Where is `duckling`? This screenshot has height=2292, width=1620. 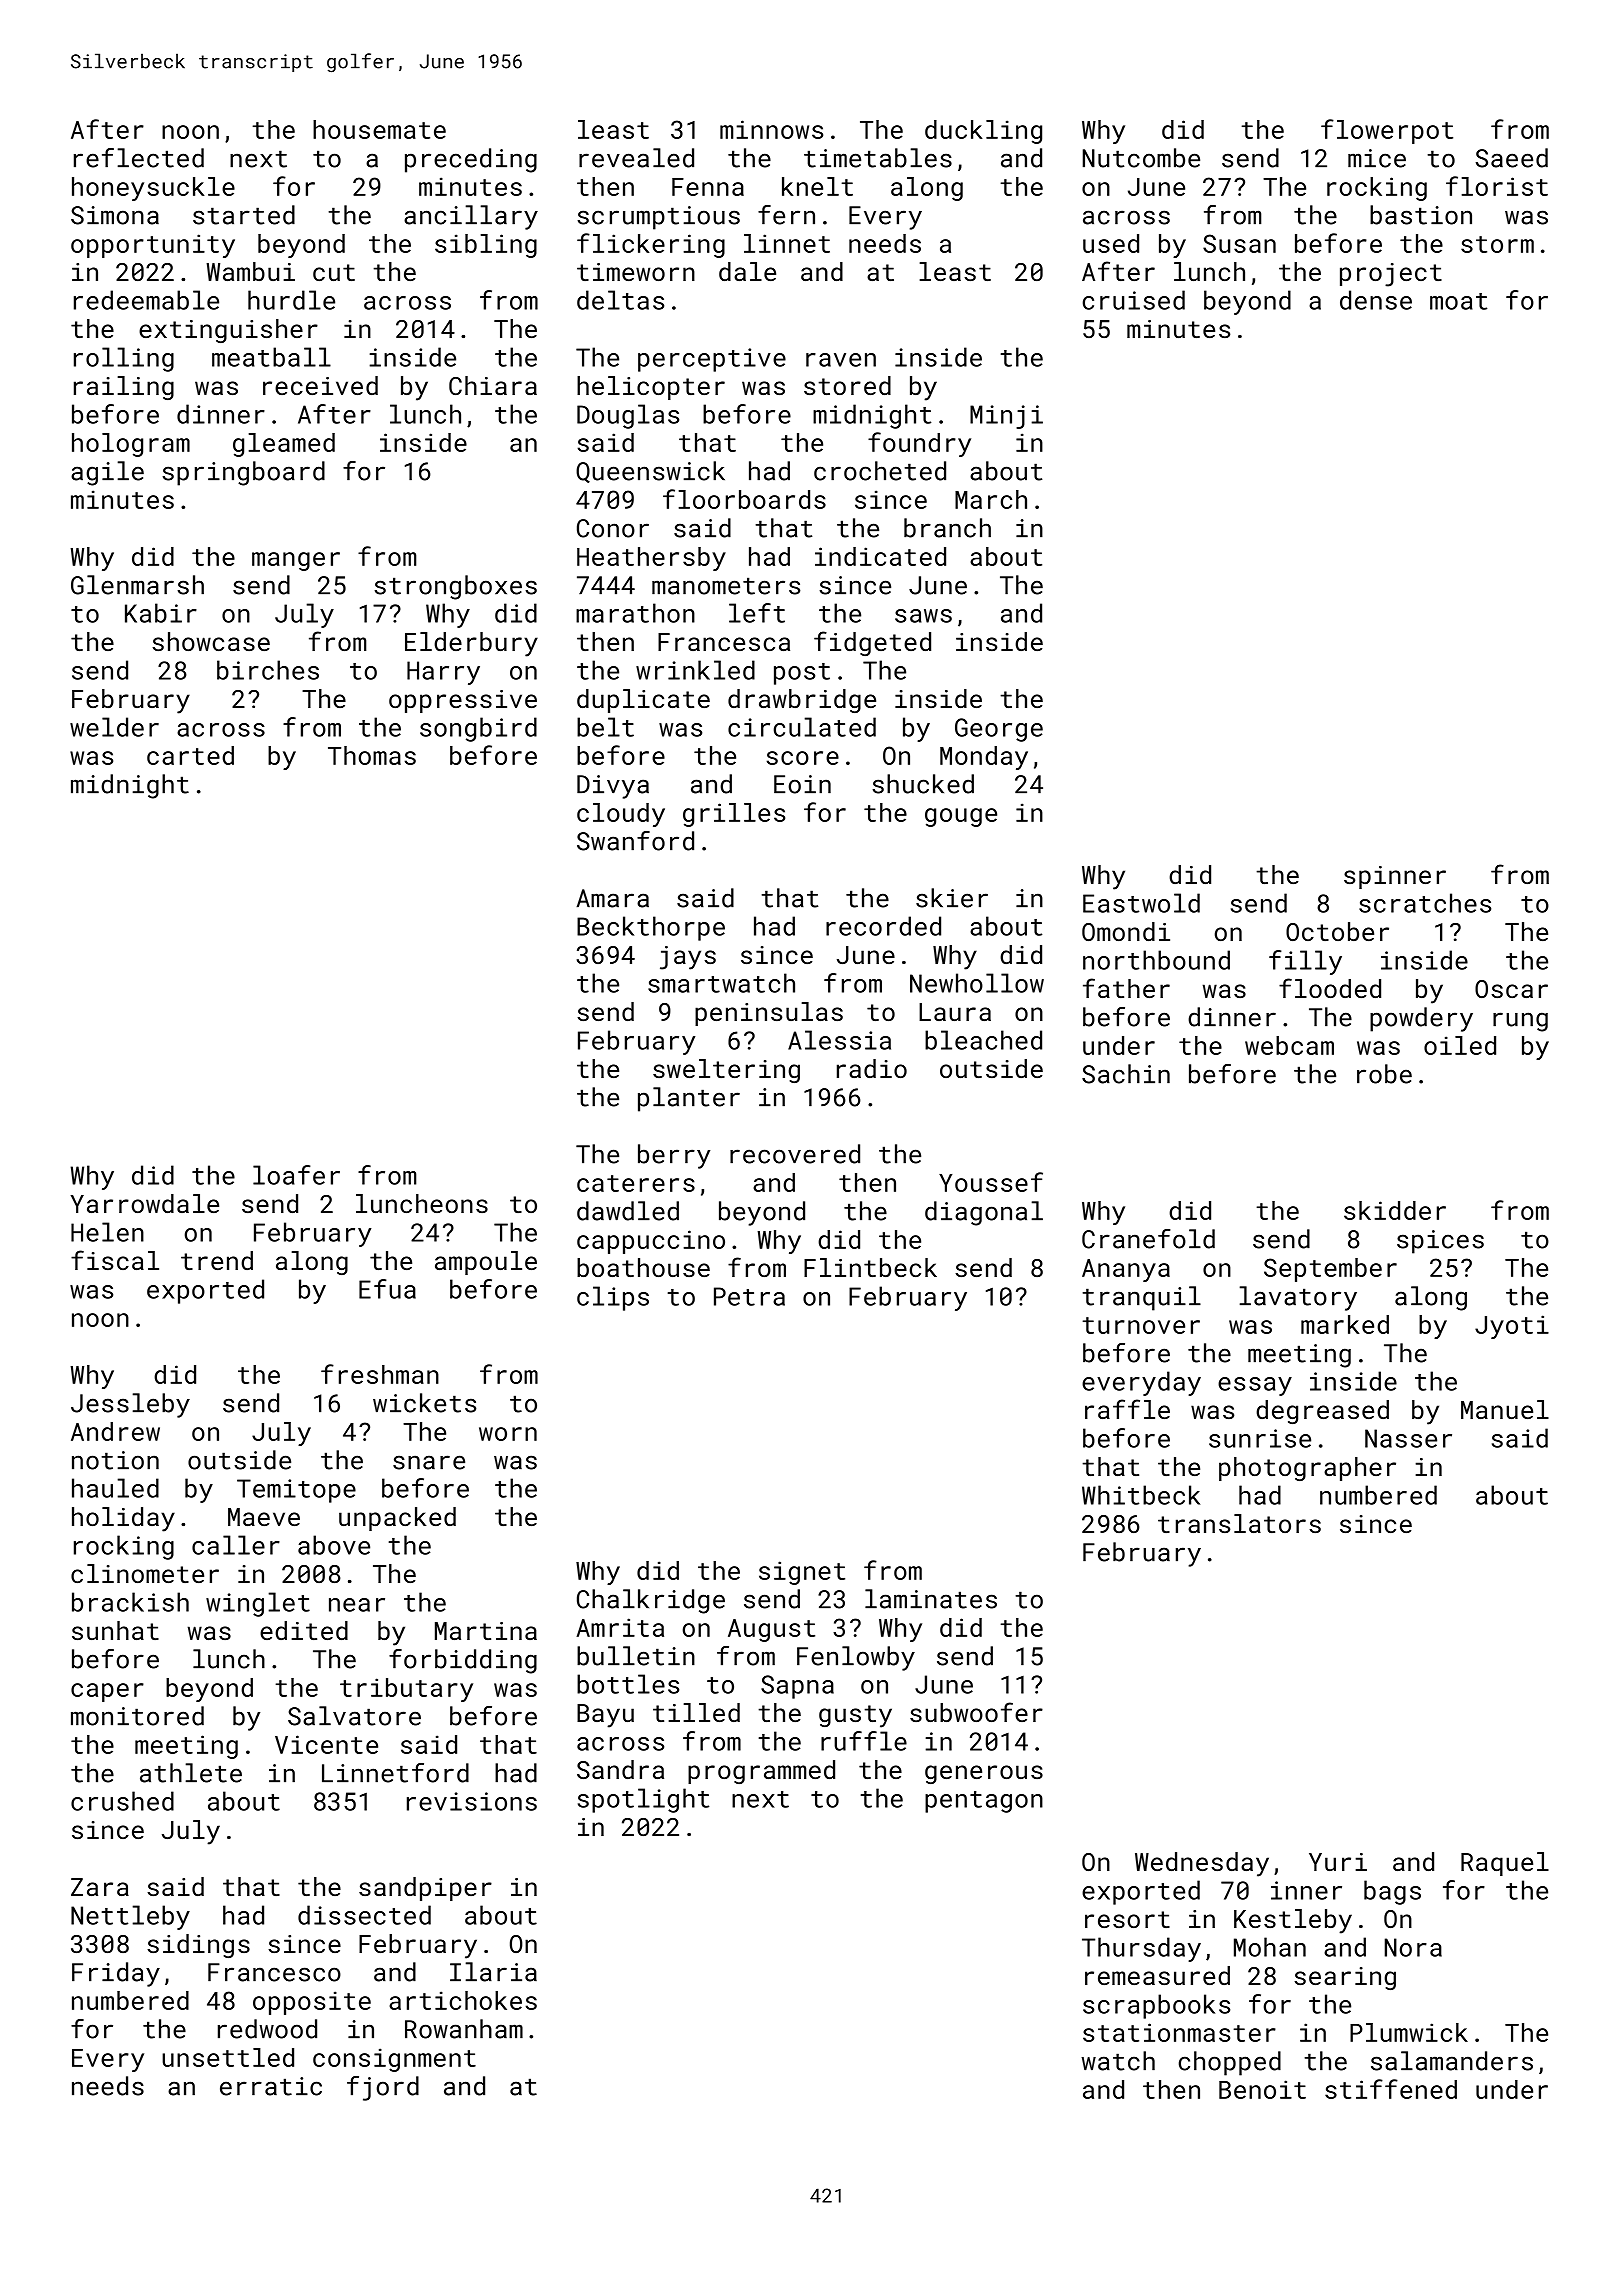
duckling is located at coordinates (983, 132).
